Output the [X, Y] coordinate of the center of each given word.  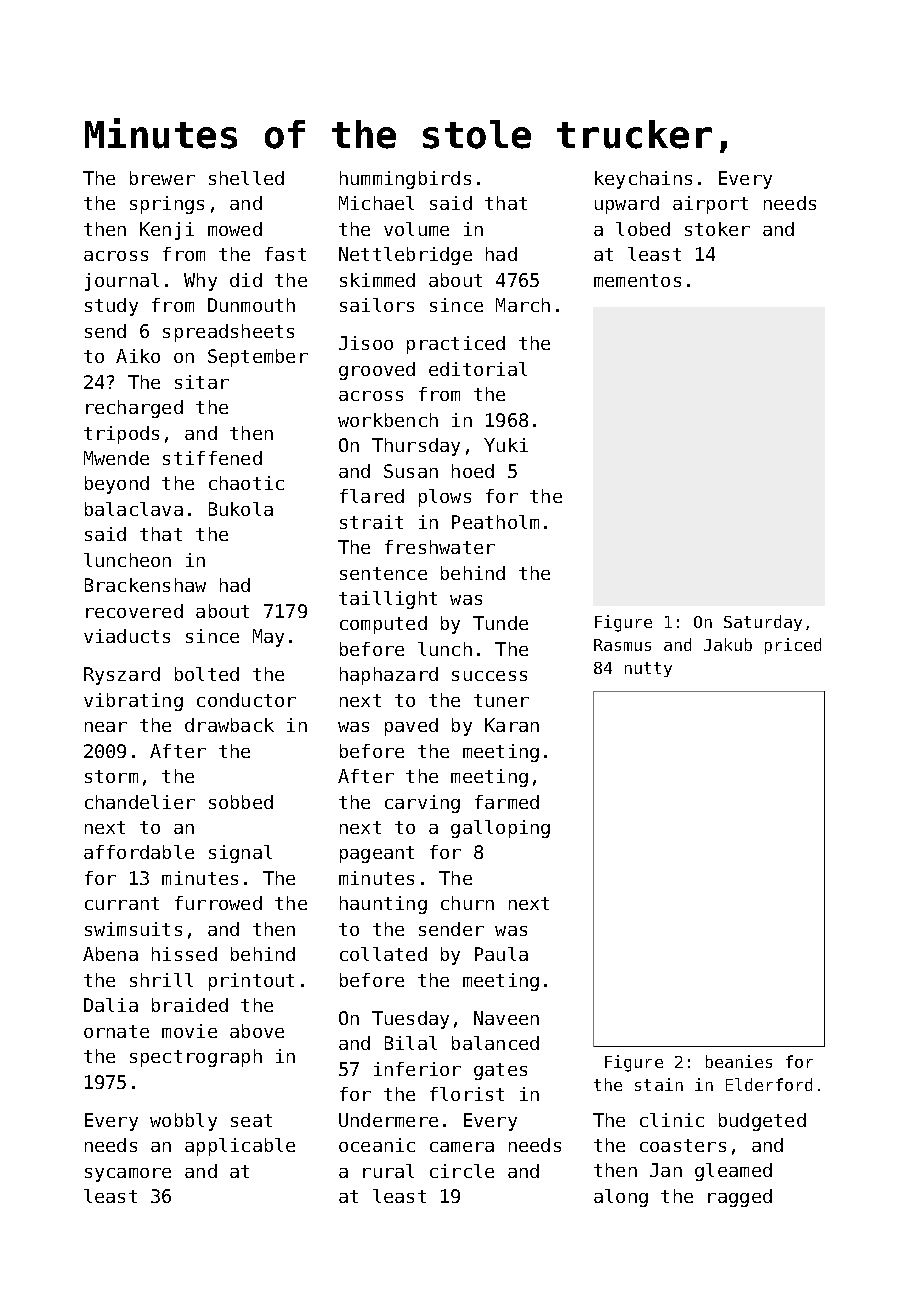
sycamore [128, 1175]
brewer [162, 178]
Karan [512, 725]
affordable [139, 852]
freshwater [440, 547]
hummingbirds [405, 180]
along [621, 1198]
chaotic [246, 483]
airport [710, 205]
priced [793, 646]
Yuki [506, 445]
